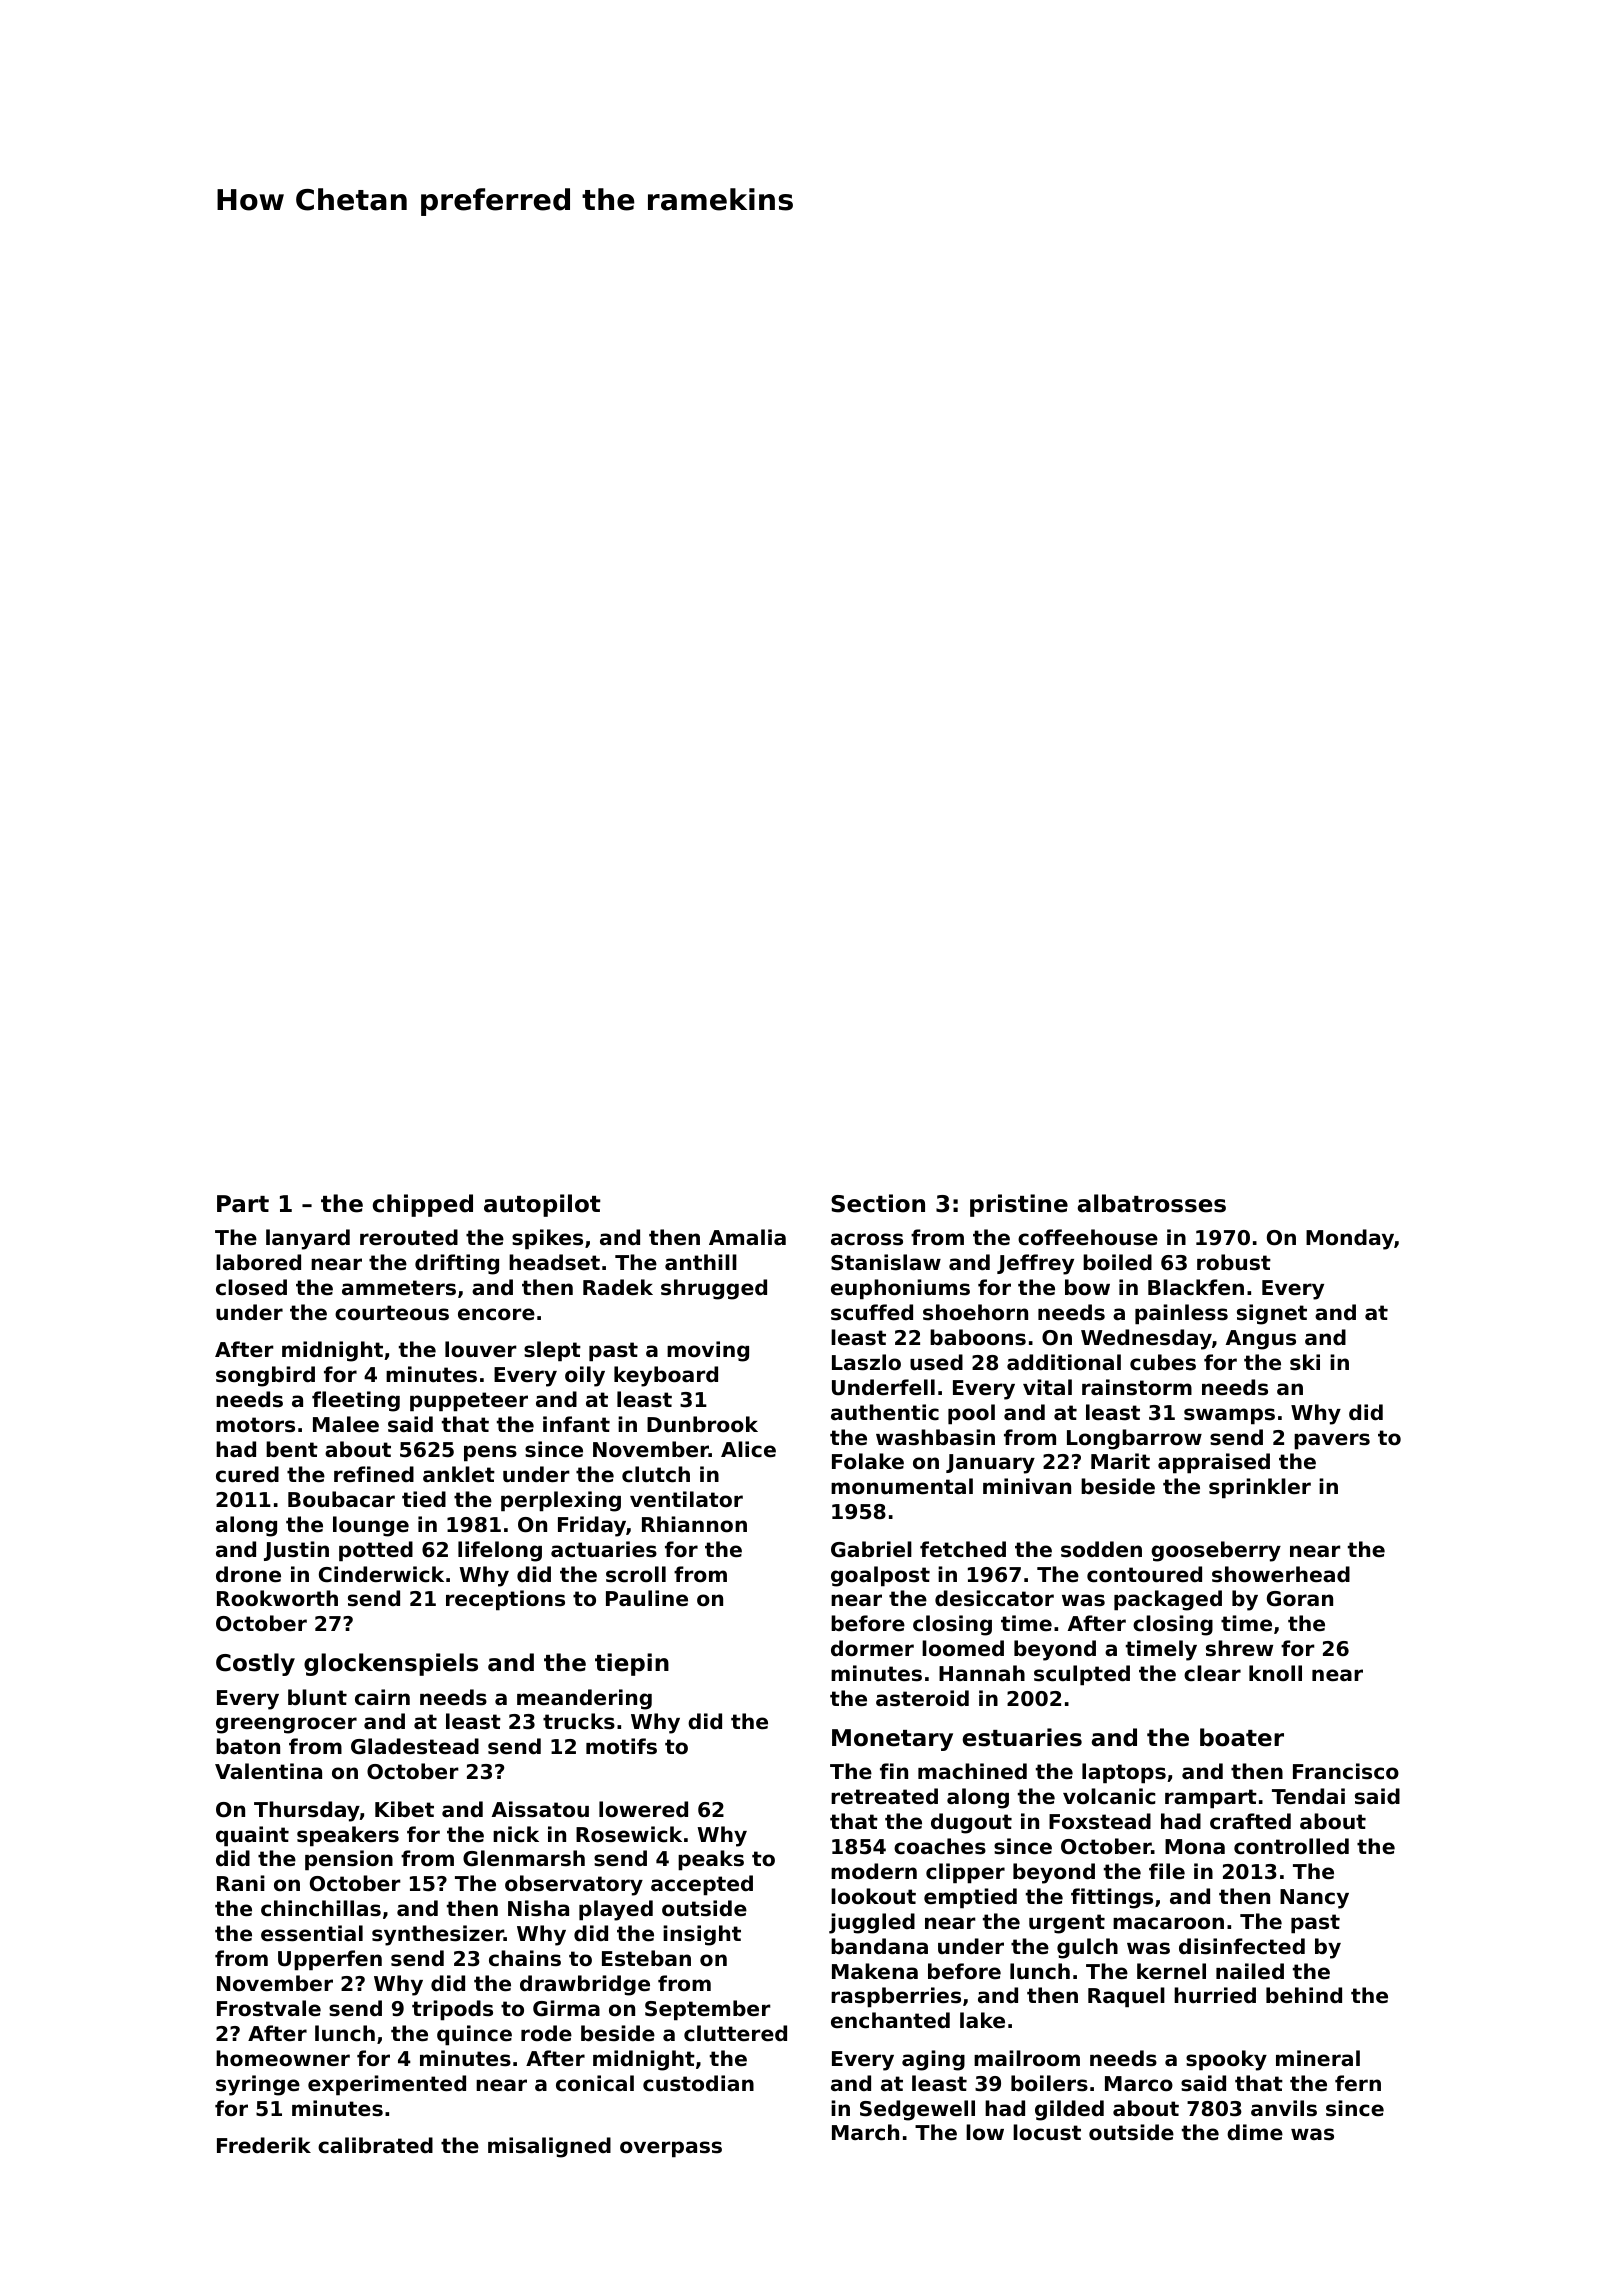 This screenshot has width=1620, height=2292. What do you see at coordinates (1027, 2058) in the screenshot?
I see `mailroom` at bounding box center [1027, 2058].
